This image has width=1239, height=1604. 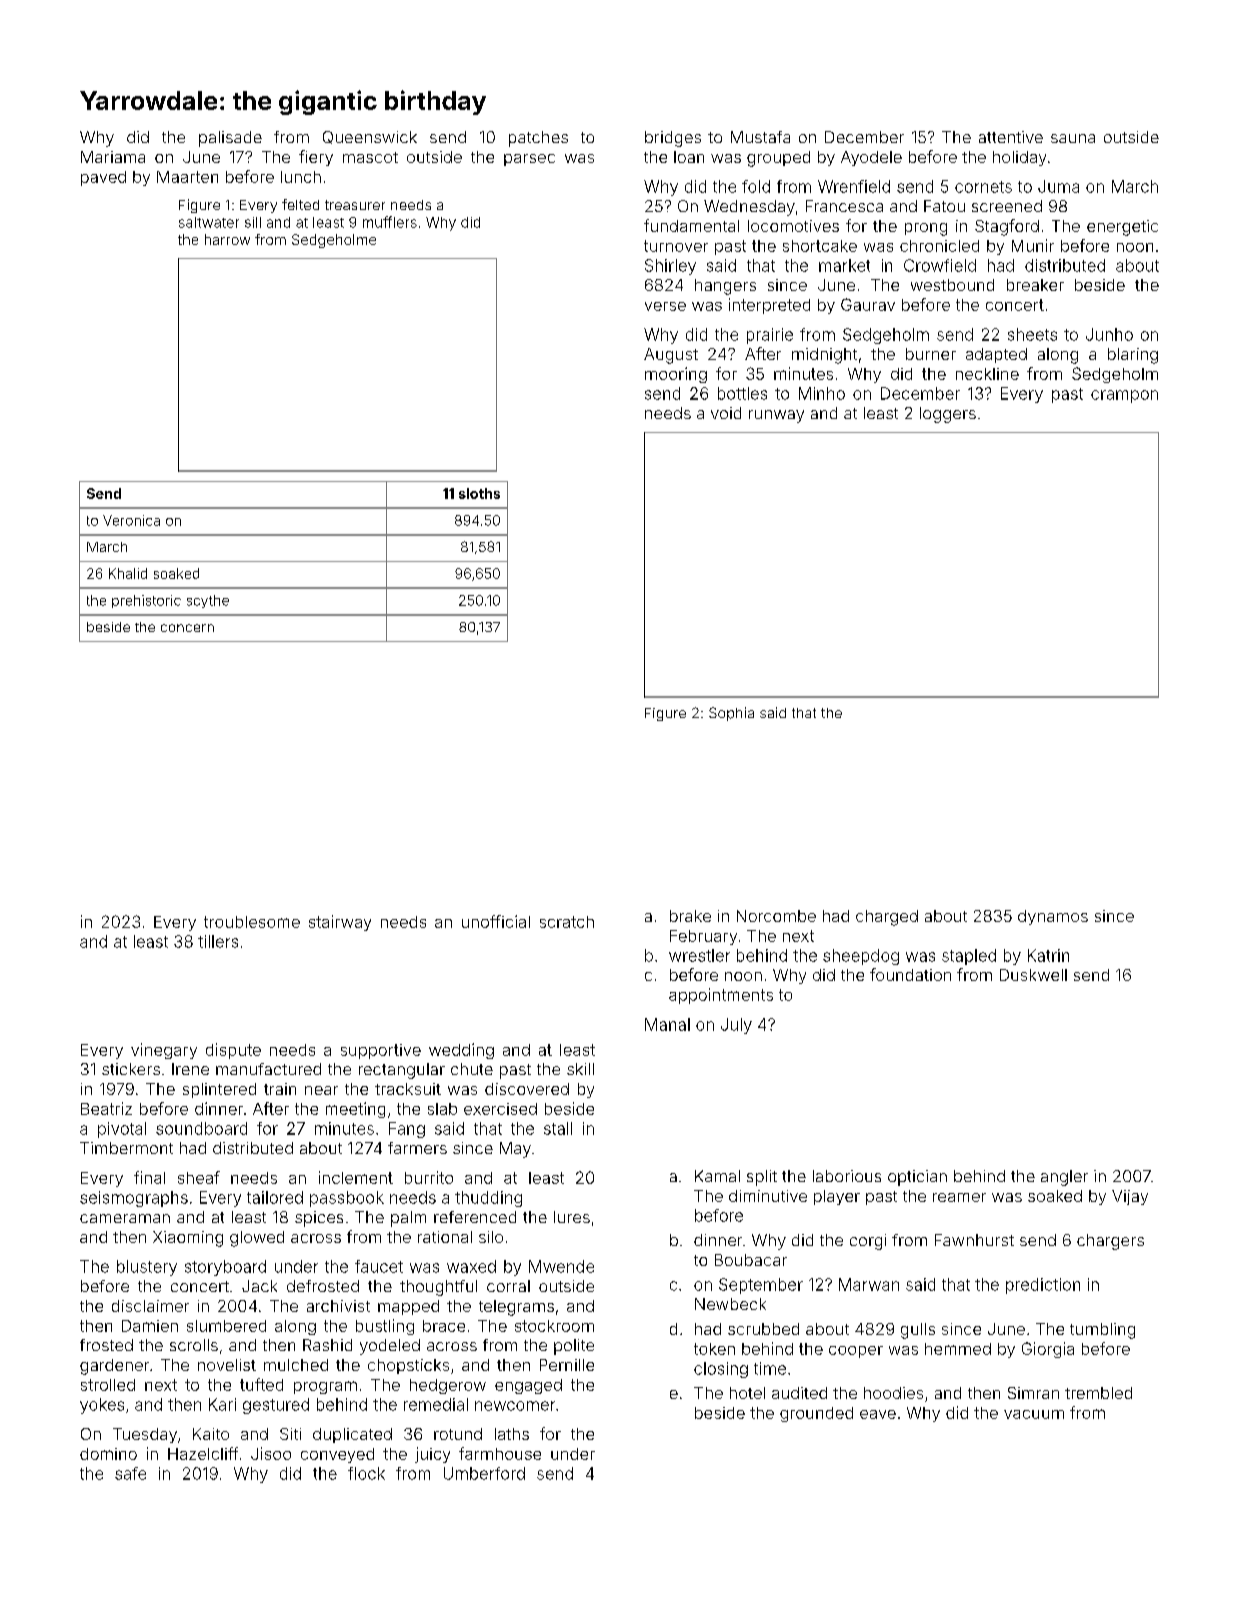 What do you see at coordinates (108, 1385) in the image?
I see `strolled` at bounding box center [108, 1385].
